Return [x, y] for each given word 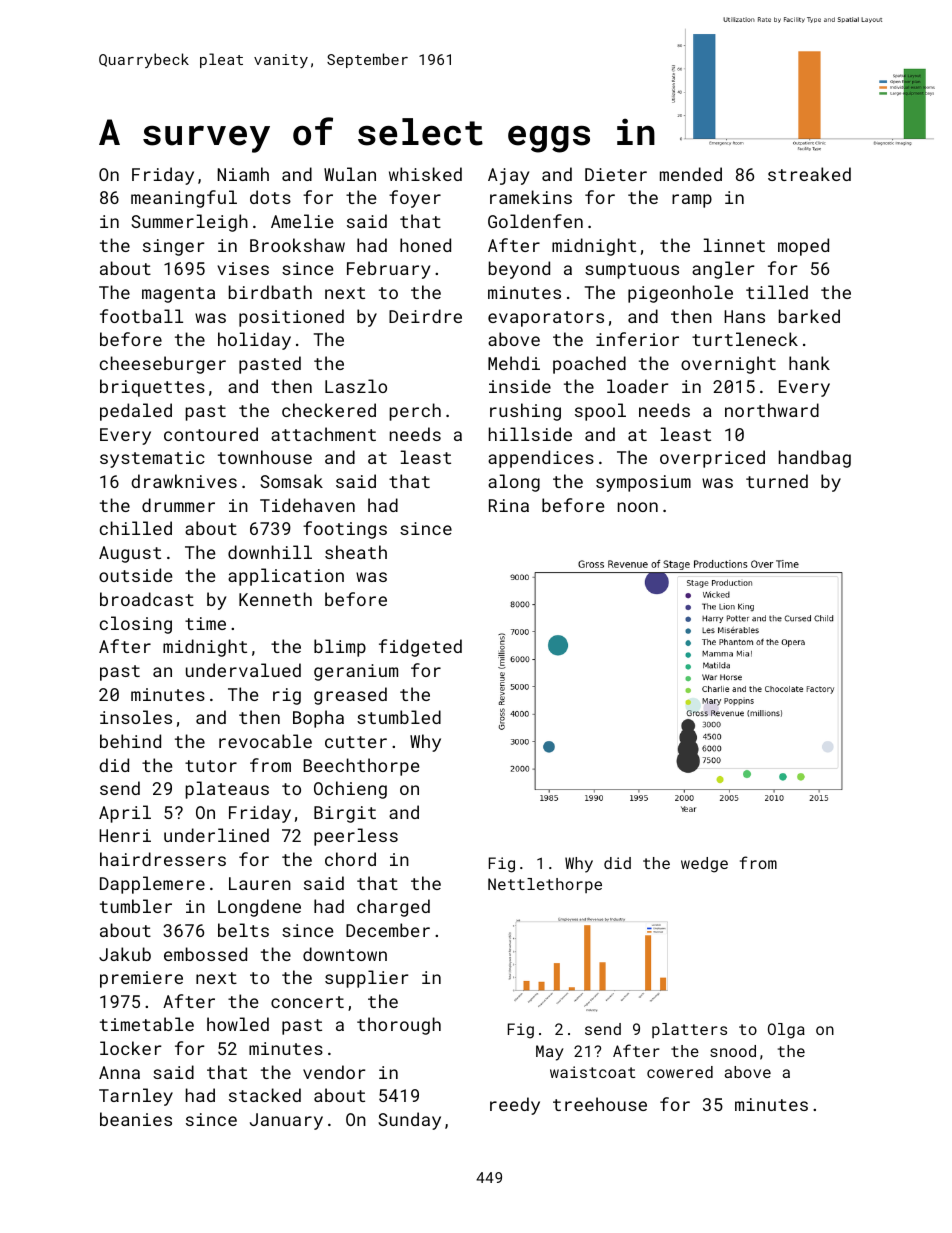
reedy [515, 1106]
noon [638, 507]
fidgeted [420, 648]
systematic [152, 459]
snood [733, 1051]
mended [691, 174]
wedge [704, 865]
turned [777, 481]
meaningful [184, 199]
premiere [141, 979]
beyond [519, 270]
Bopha [318, 719]
